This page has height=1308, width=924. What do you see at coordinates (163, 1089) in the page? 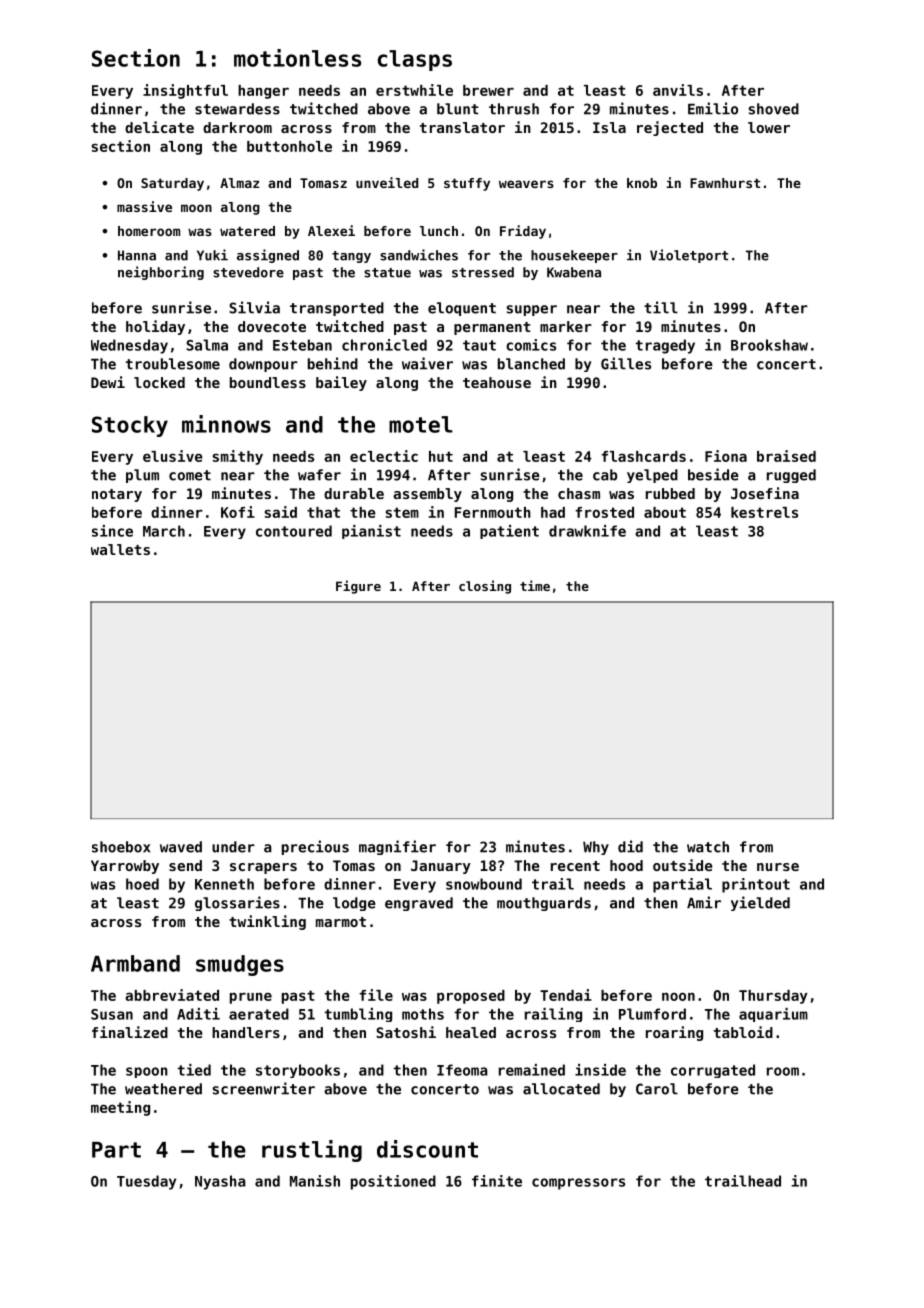
I see `weathered` at bounding box center [163, 1089].
